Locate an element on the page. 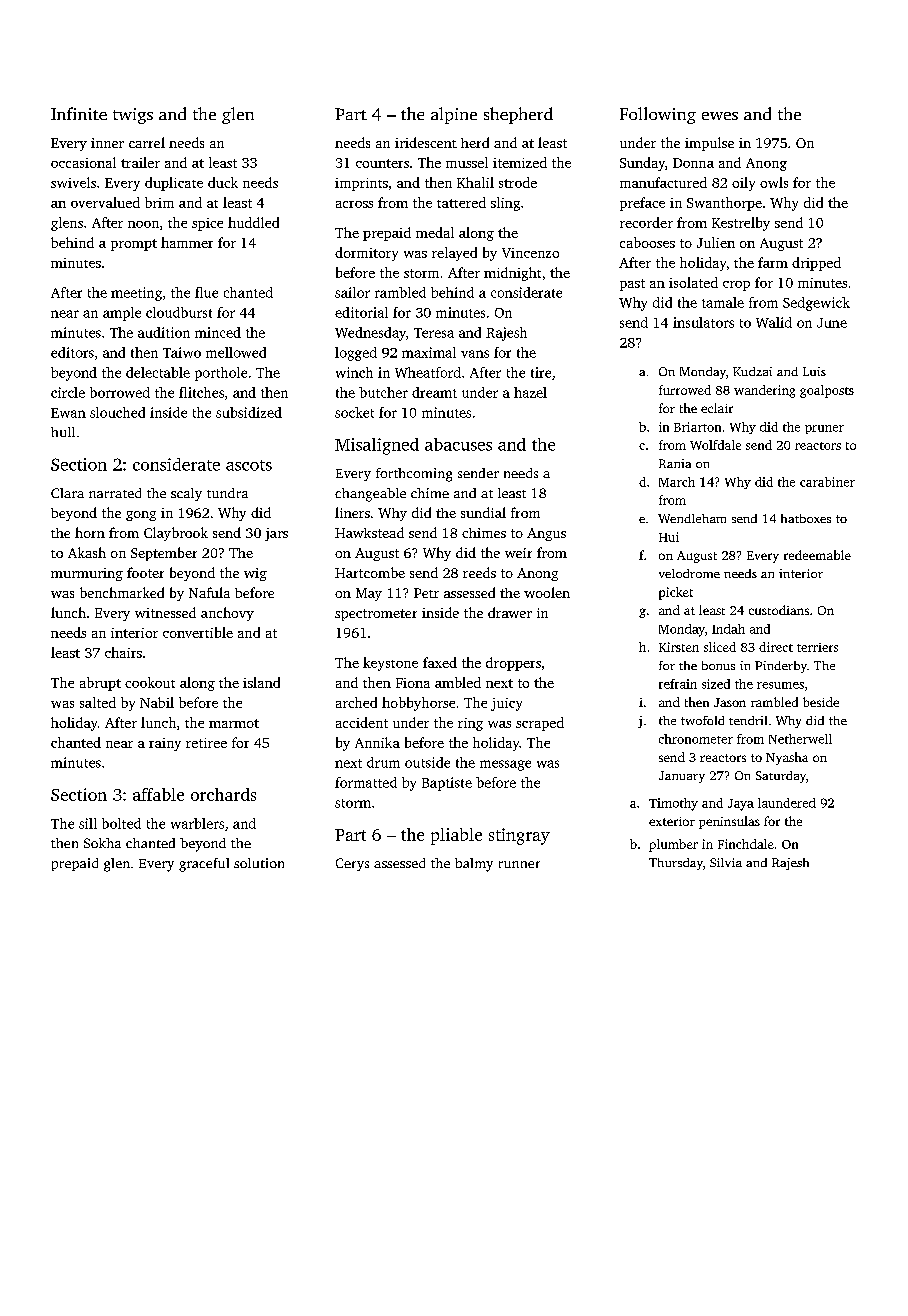 The width and height of the document is (908, 1316). narrated is located at coordinates (115, 493).
